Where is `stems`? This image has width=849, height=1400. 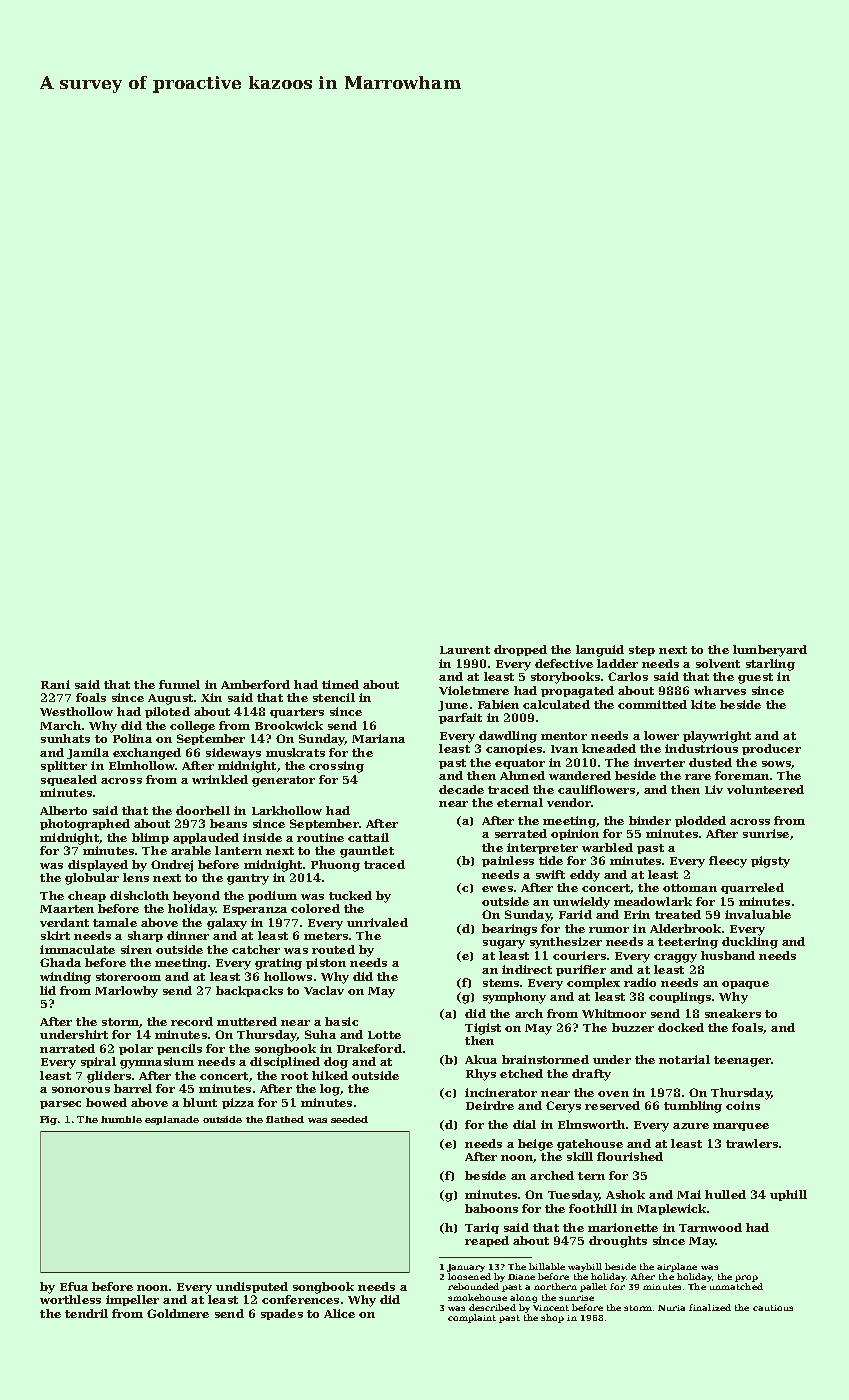 stems is located at coordinates (501, 983).
